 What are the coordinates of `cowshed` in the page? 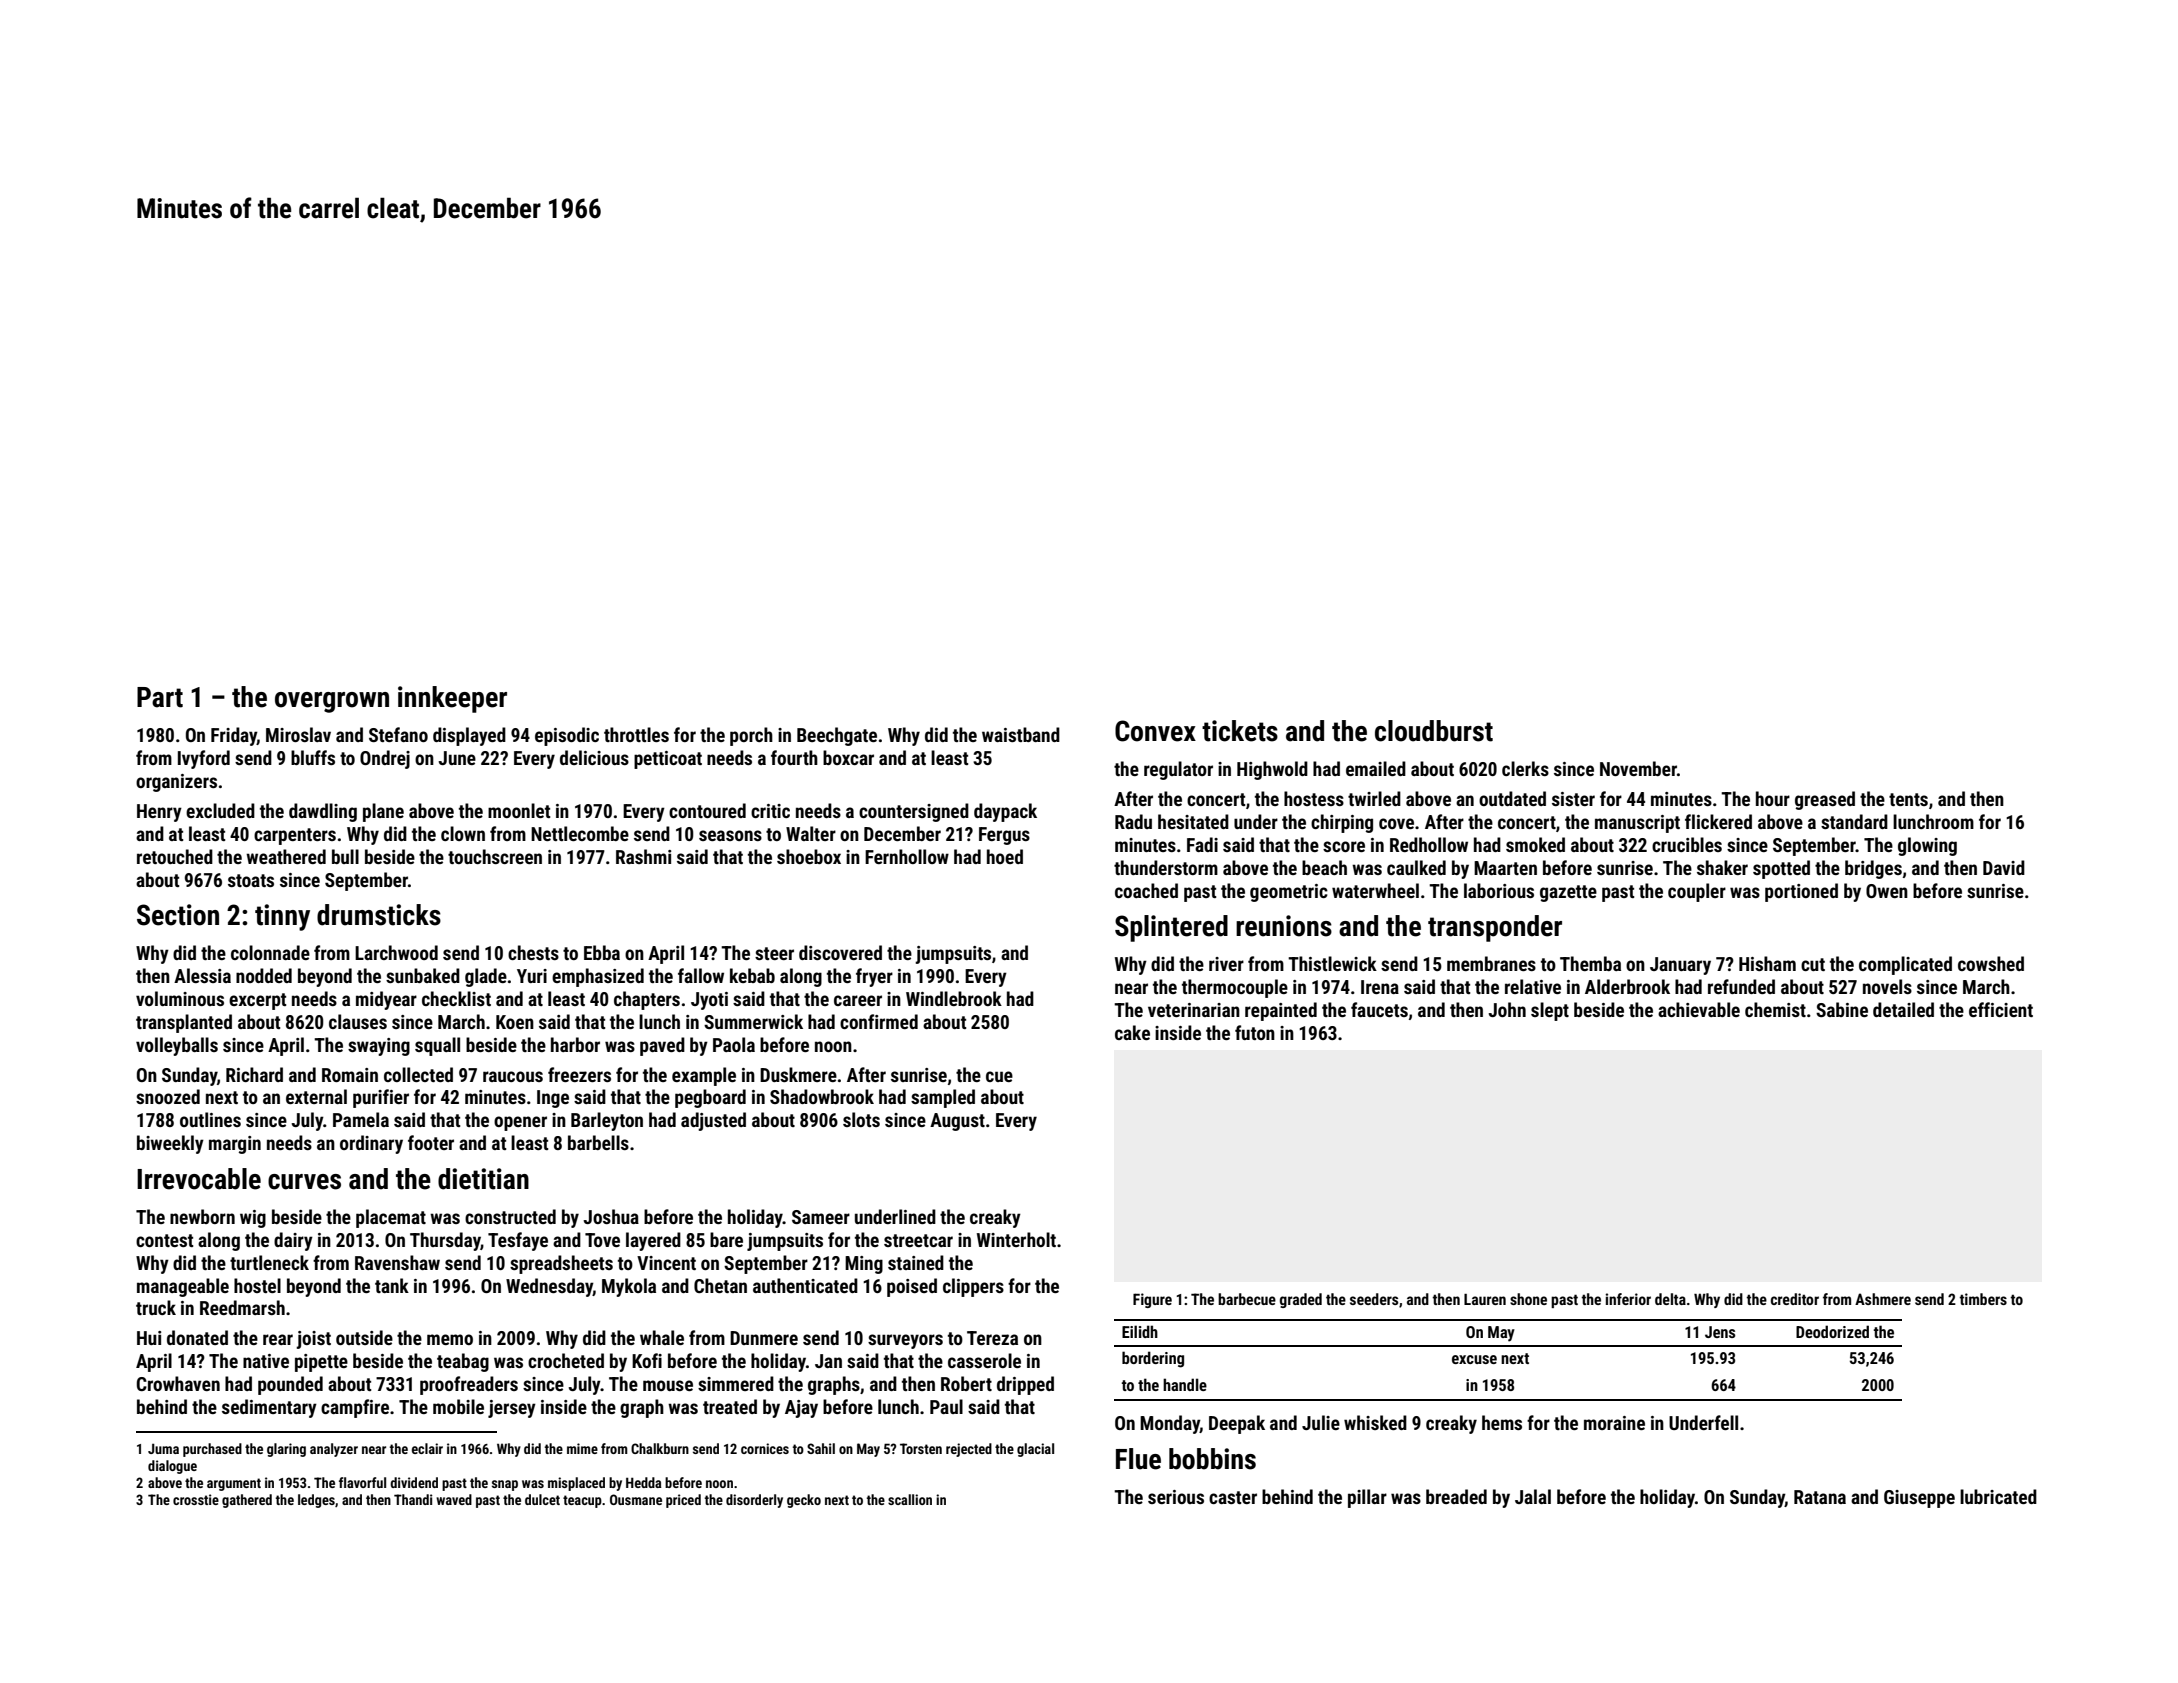 It's located at (1991, 963).
